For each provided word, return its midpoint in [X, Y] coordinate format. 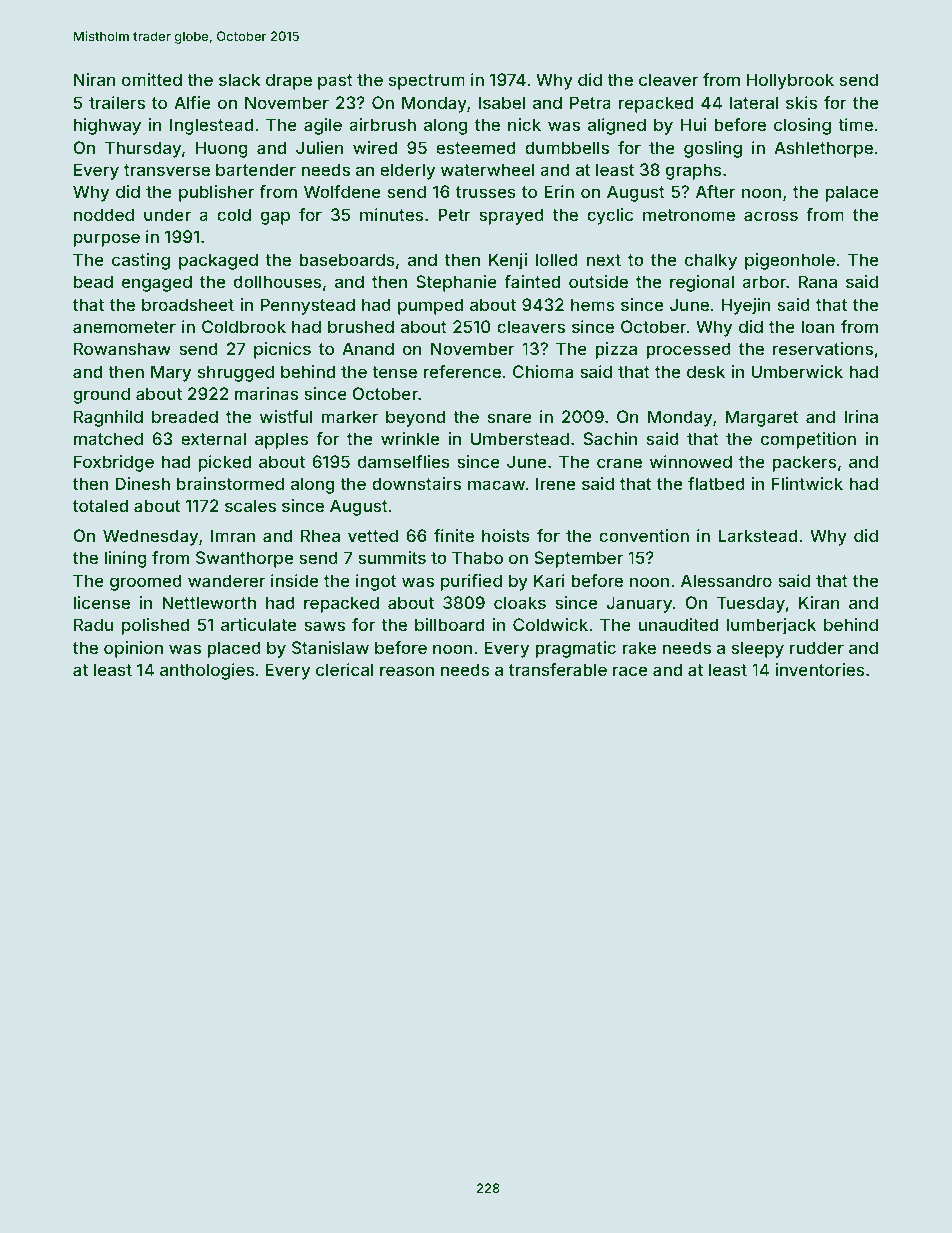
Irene [556, 483]
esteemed [476, 147]
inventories [819, 669]
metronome [689, 215]
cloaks [520, 602]
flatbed [716, 483]
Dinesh [142, 483]
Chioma [543, 371]
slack [240, 79]
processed [688, 350]
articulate [259, 624]
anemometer [124, 327]
